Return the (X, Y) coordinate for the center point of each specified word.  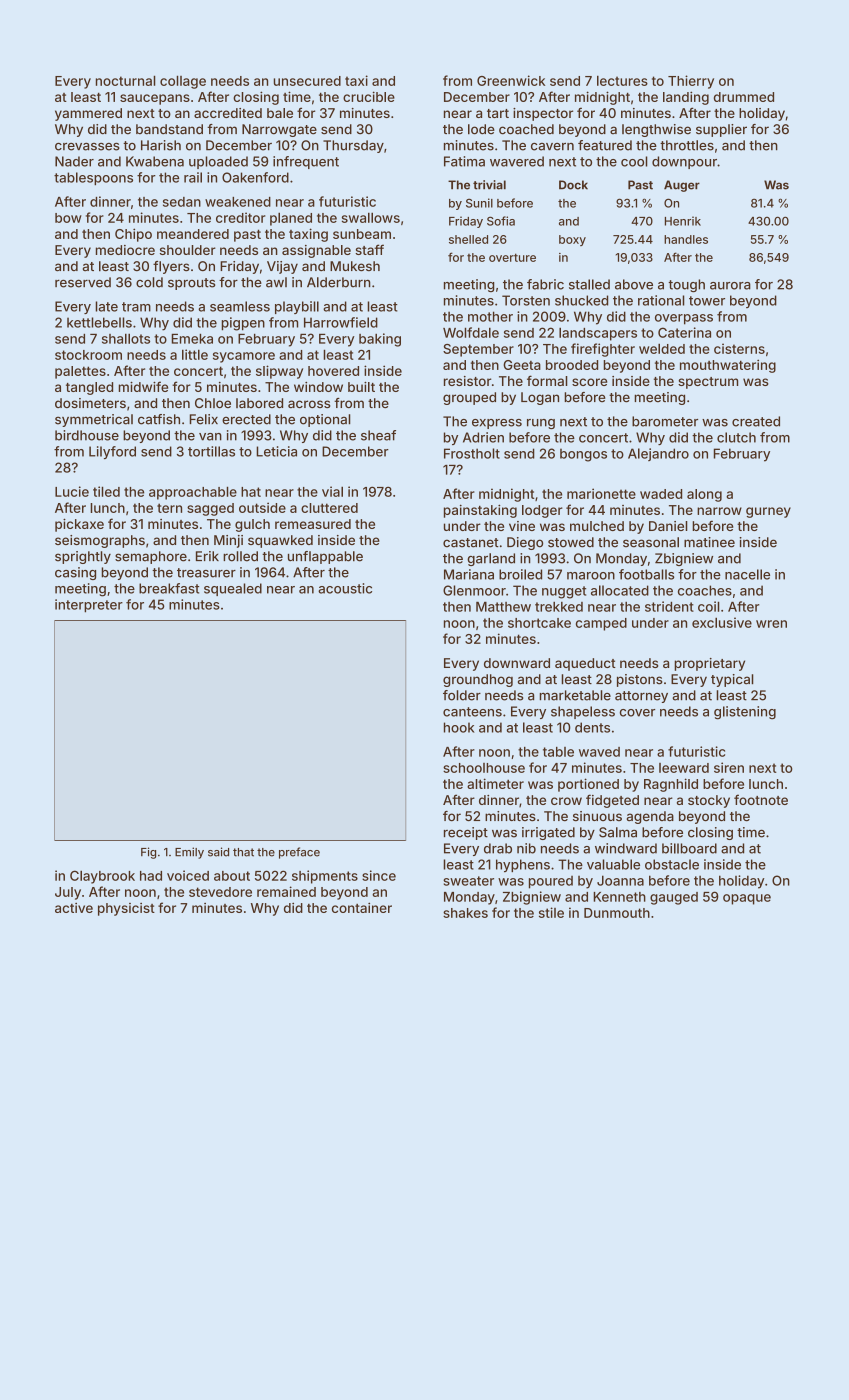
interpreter (89, 606)
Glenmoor (474, 590)
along (704, 495)
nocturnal (126, 80)
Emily (189, 853)
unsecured (307, 81)
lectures (622, 80)
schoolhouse (484, 768)
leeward (684, 768)
